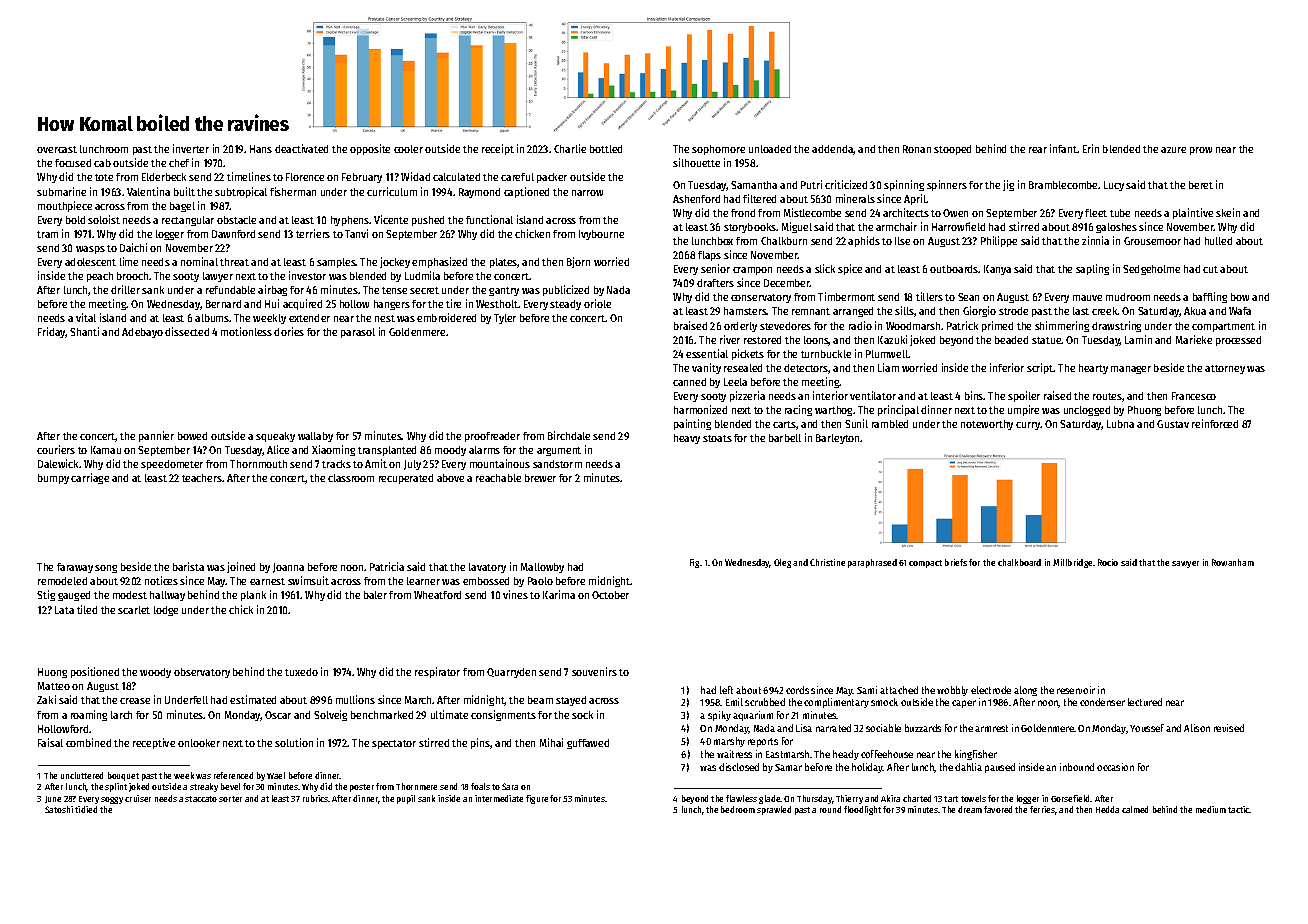 This screenshot has height=924, width=1308. Describe the element at coordinates (1028, 426) in the screenshot. I see `curry` at that location.
